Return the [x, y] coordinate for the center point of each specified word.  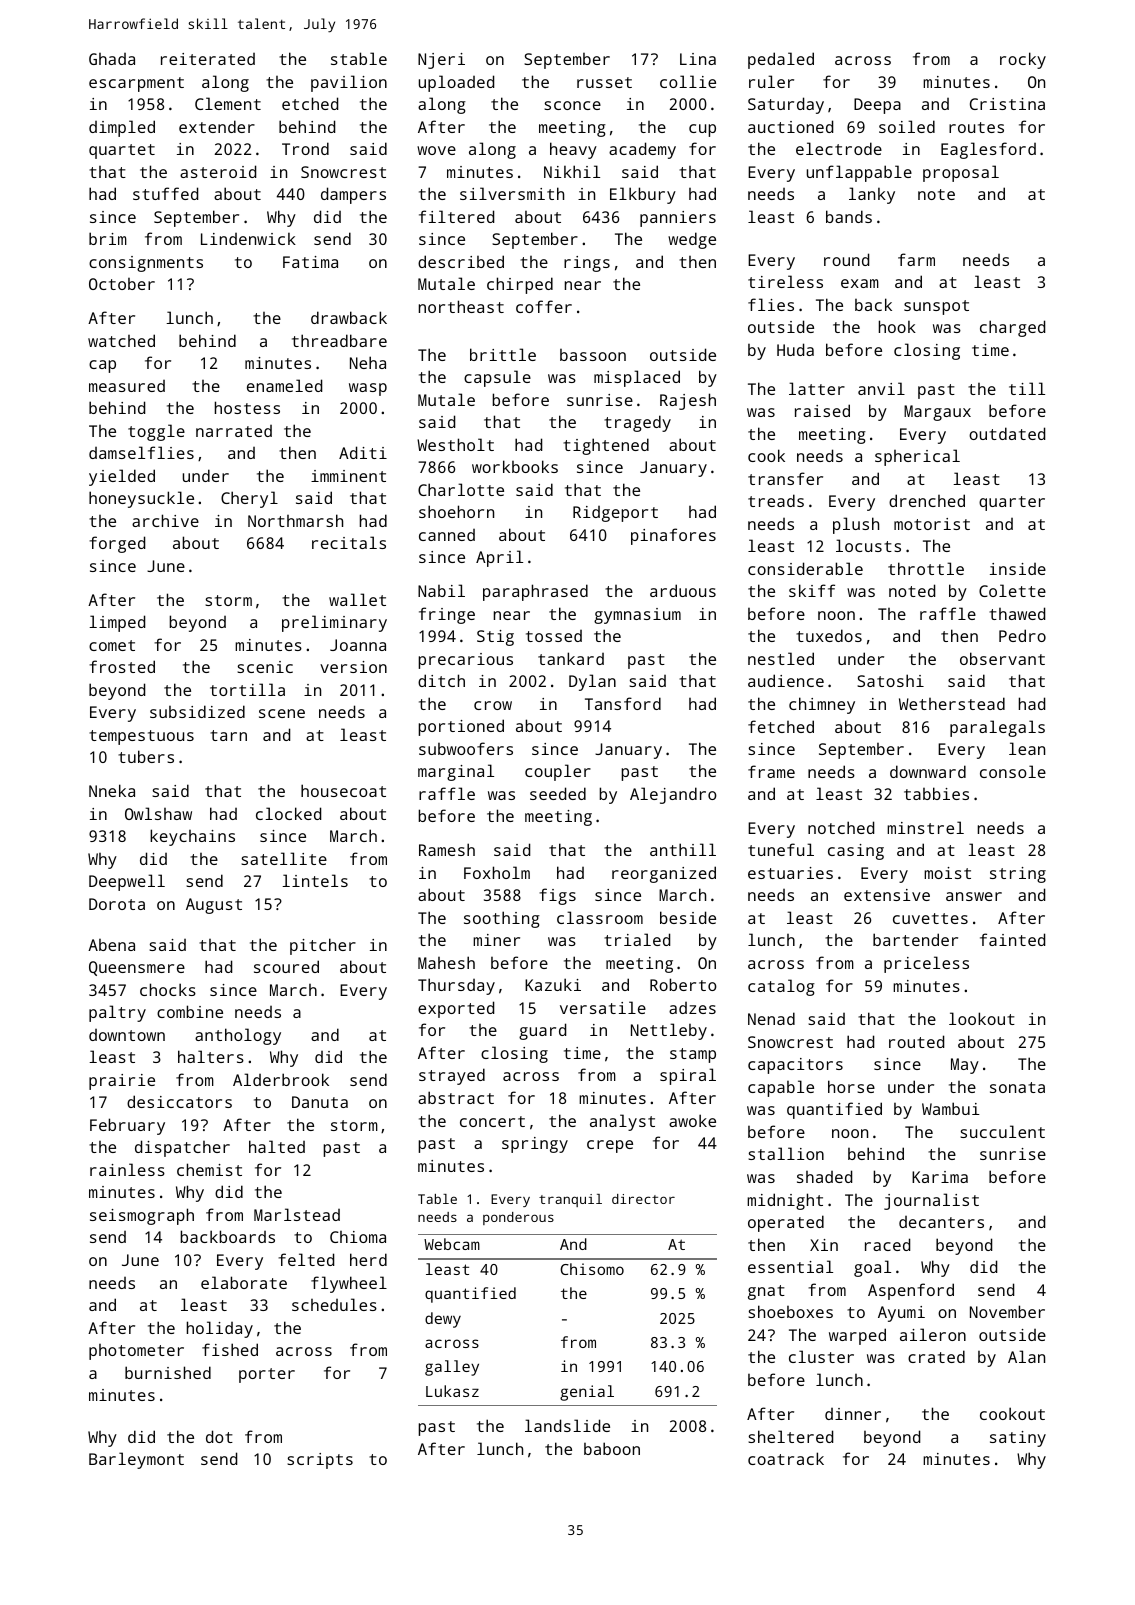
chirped [520, 285]
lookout [982, 1018]
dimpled [122, 128]
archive [165, 520]
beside [688, 917]
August [214, 906]
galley [452, 1368]
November [1007, 1311]
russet [604, 82]
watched [121, 340]
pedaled [781, 60]
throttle [926, 568]
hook [897, 326]
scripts [320, 1461]
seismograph [142, 1216]
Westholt [455, 444]
